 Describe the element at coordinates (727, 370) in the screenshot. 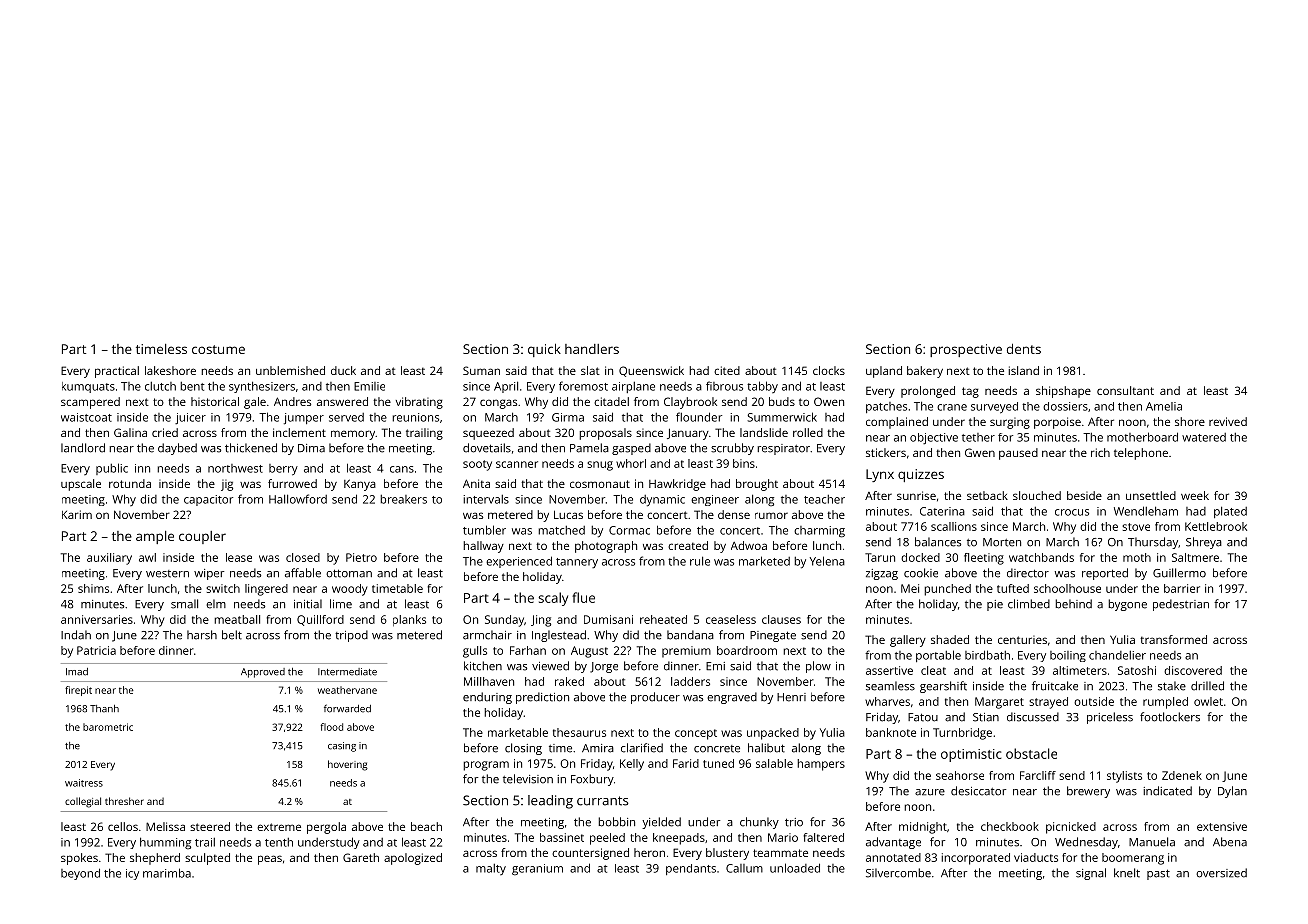

I see `cited` at that location.
